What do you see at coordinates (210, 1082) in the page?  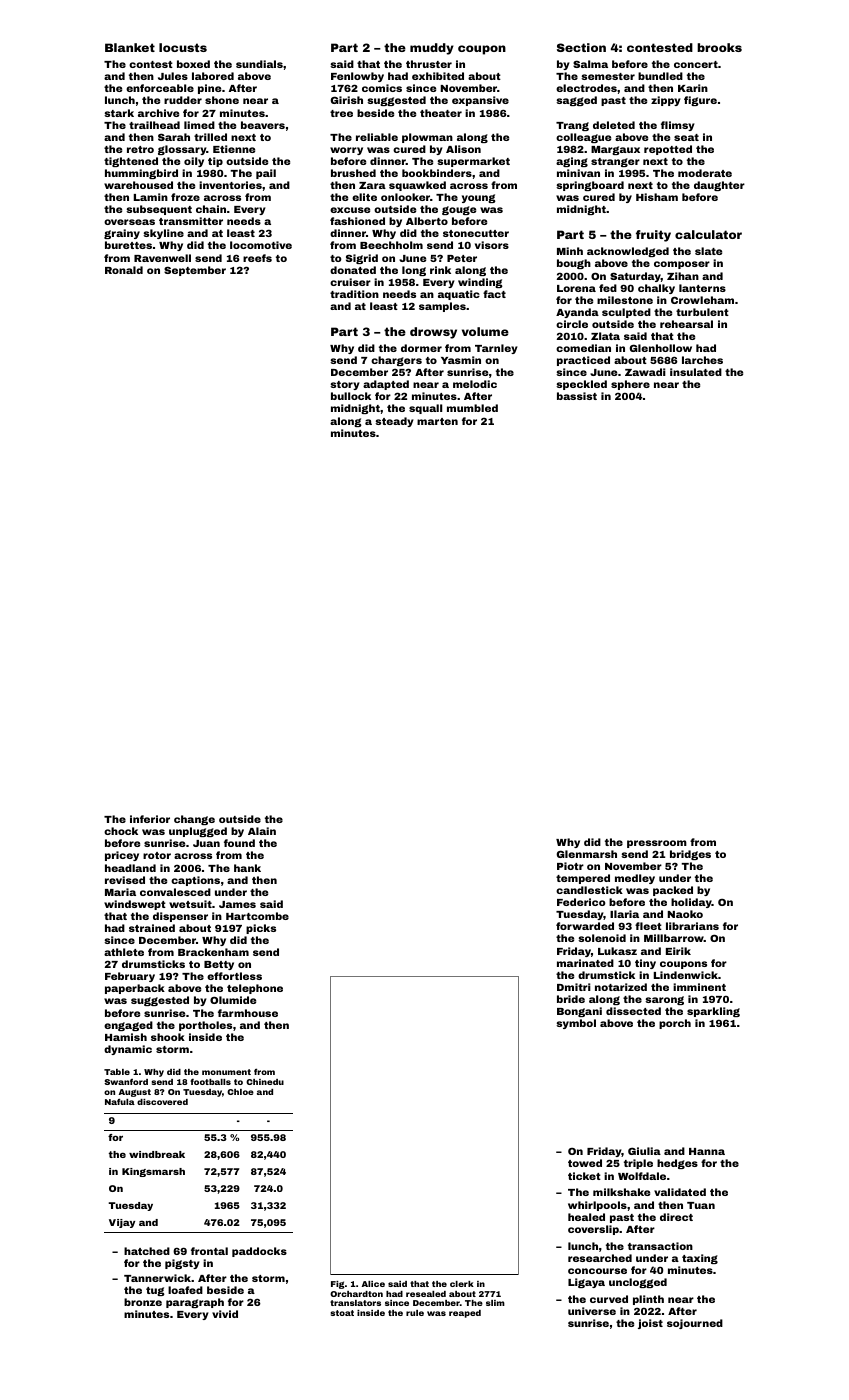 I see `footballs` at bounding box center [210, 1082].
